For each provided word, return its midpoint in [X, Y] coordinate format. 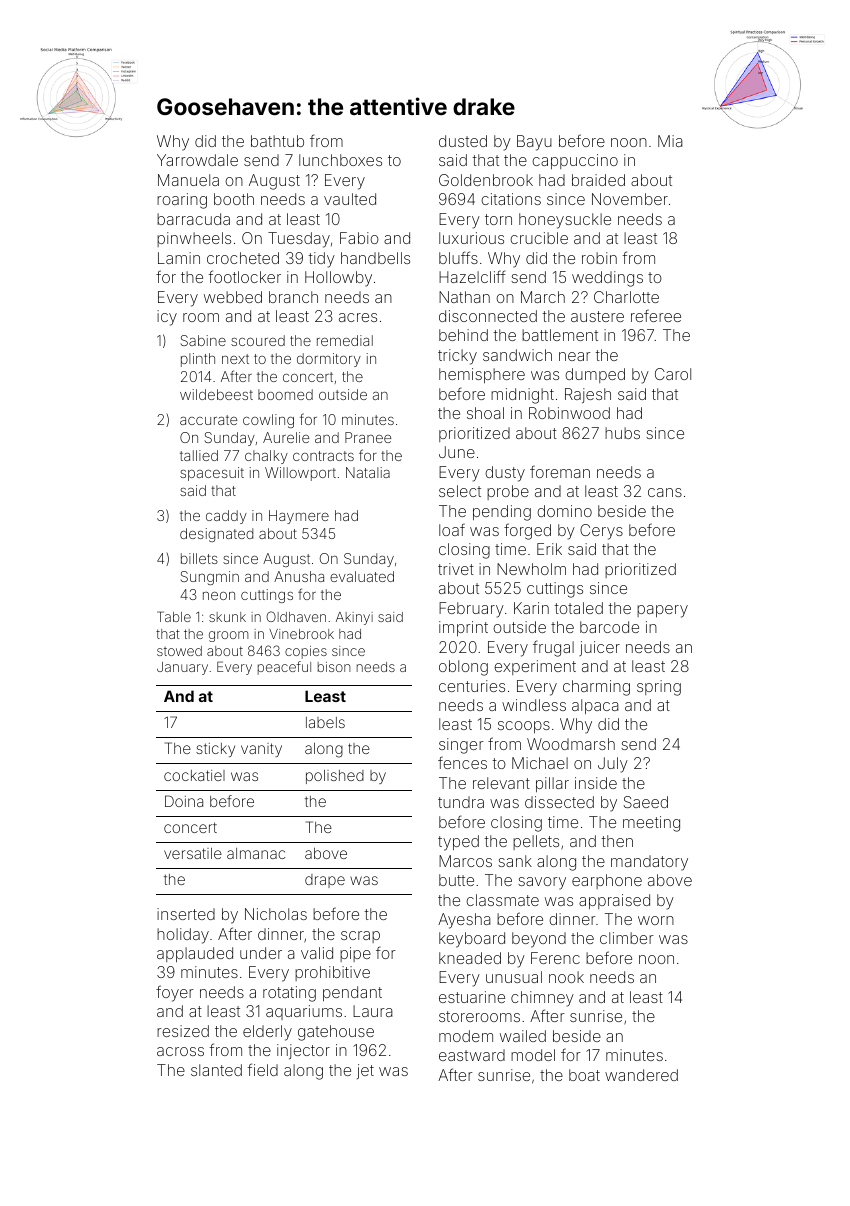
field [262, 1069]
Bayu [534, 143]
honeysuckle [565, 221]
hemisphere [482, 375]
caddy [226, 517]
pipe [355, 954]
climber [627, 938]
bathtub [277, 141]
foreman [560, 471]
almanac [256, 853]
